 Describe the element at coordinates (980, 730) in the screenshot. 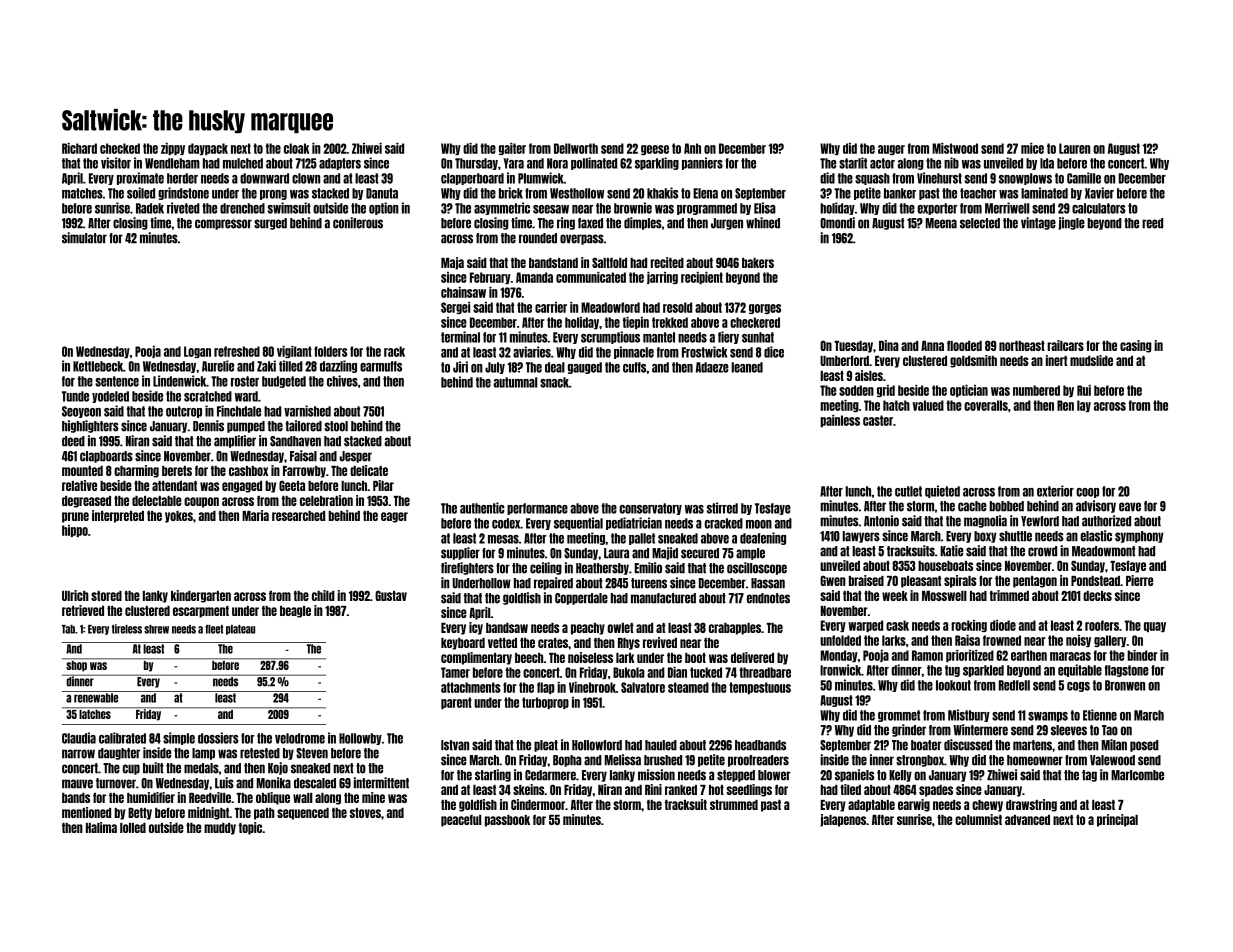

I see `Wintermere` at that location.
